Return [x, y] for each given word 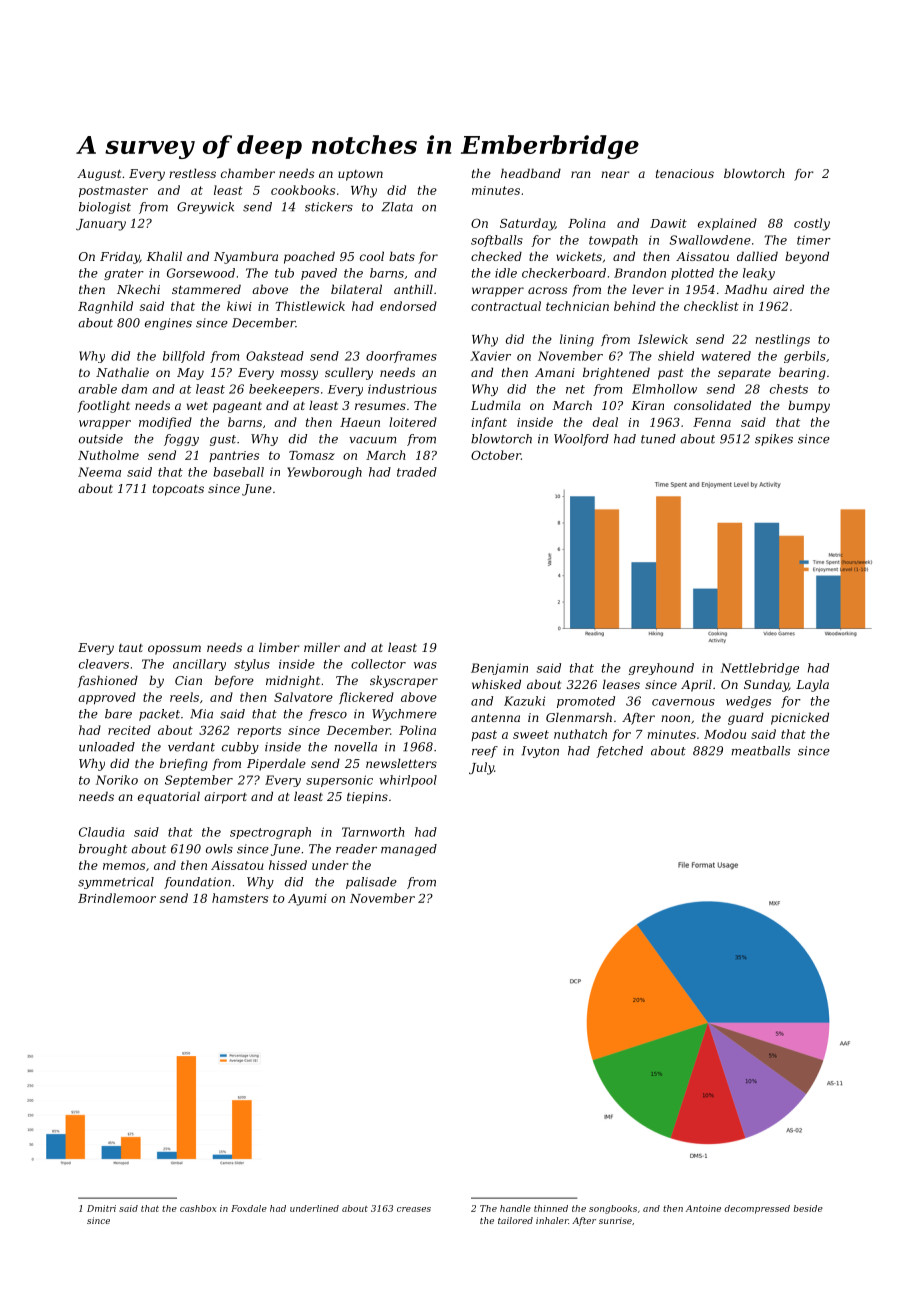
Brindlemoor [117, 898]
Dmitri [101, 1208]
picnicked [800, 718]
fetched [619, 752]
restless [192, 173]
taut [131, 648]
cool [372, 256]
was [425, 665]
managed [409, 850]
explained [727, 224]
